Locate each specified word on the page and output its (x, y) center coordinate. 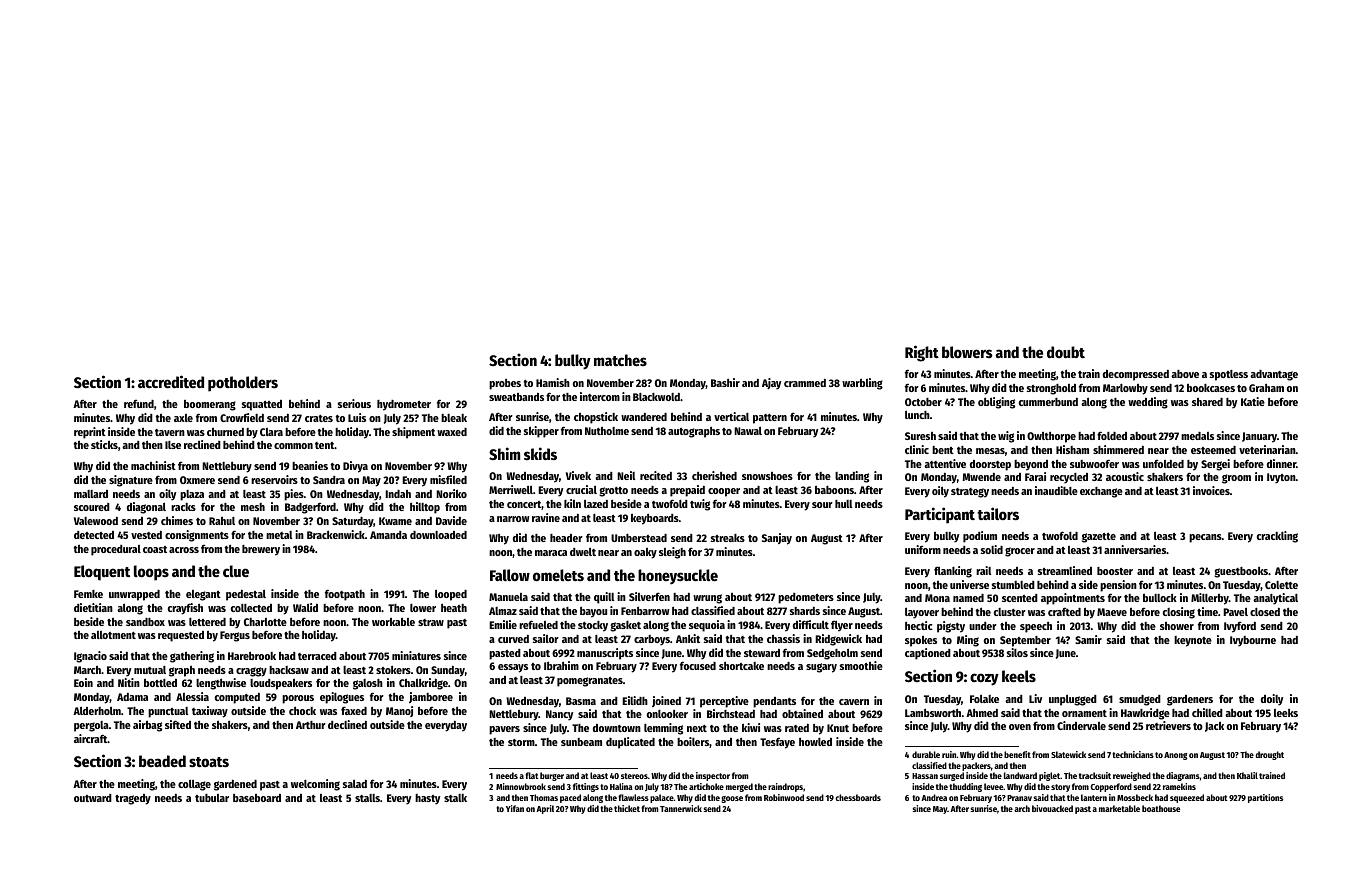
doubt (1066, 352)
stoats (209, 762)
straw (431, 622)
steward (762, 653)
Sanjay (777, 539)
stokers (393, 670)
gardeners (1190, 700)
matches (620, 360)
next (697, 728)
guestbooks (1241, 572)
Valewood (96, 521)
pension (1118, 586)
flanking (953, 572)
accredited (171, 381)
